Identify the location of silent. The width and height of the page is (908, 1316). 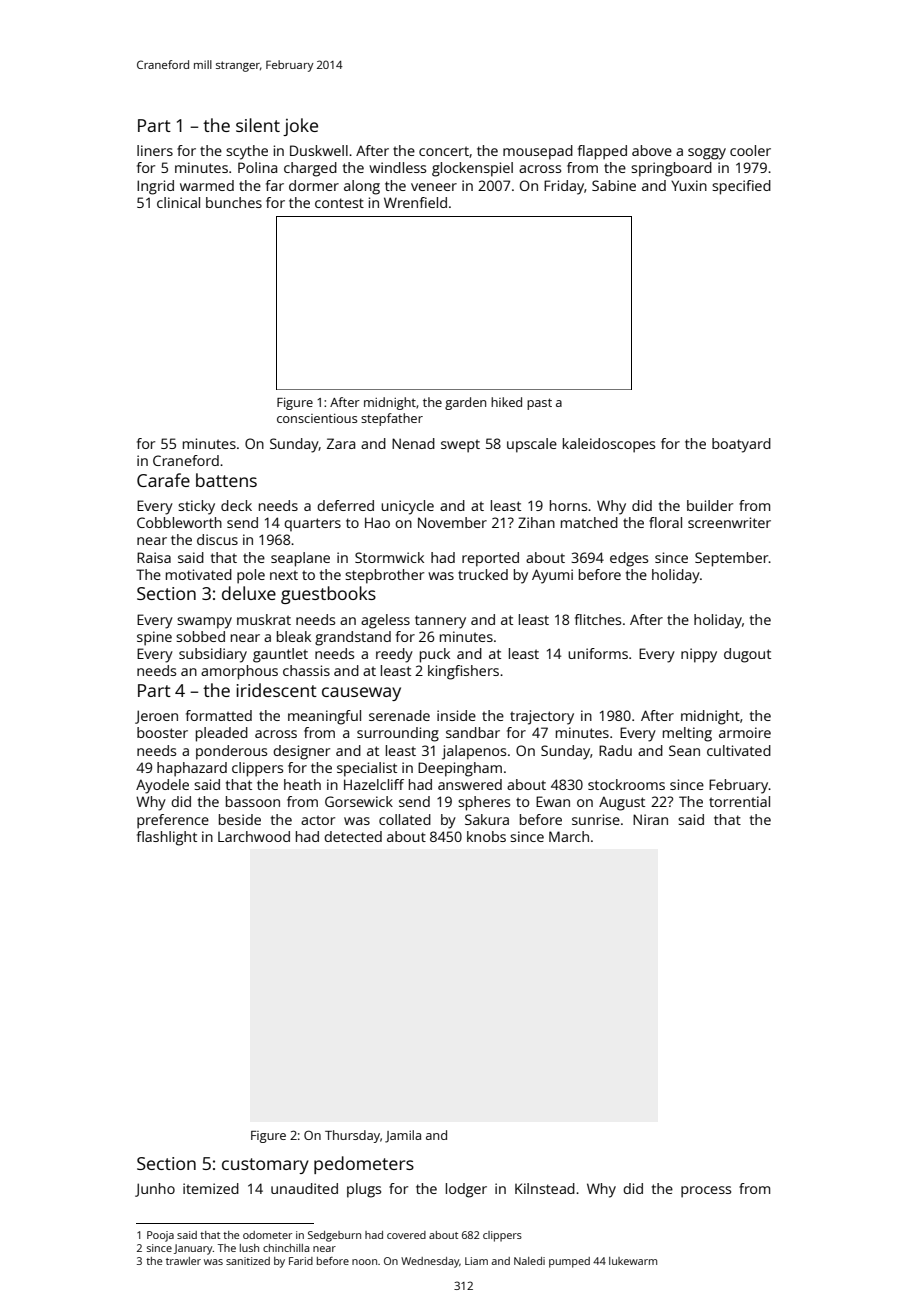
(258, 125).
